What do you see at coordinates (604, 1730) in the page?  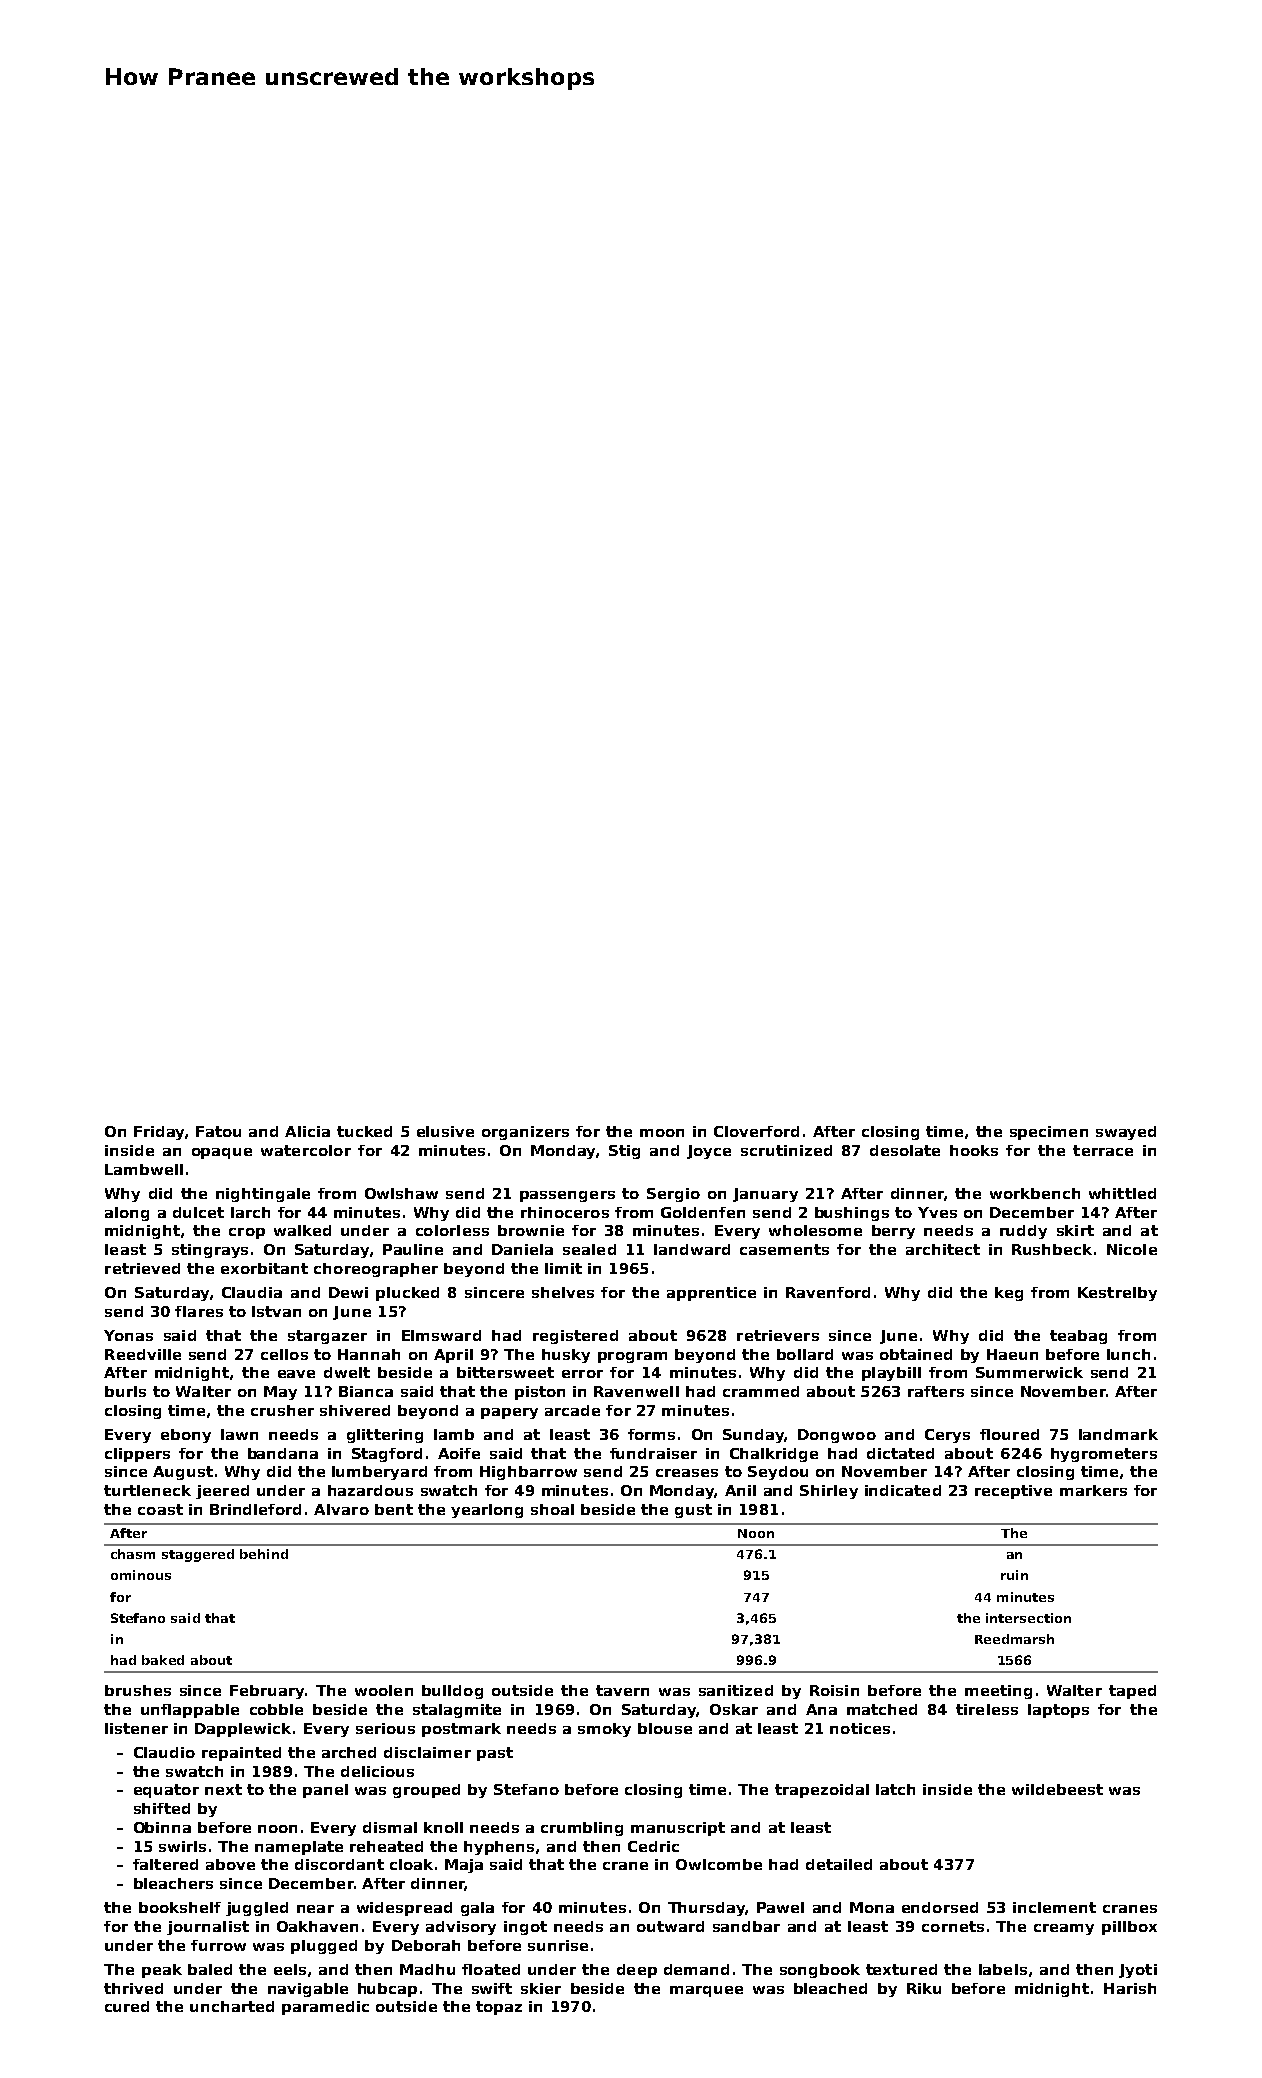 I see `smoky` at bounding box center [604, 1730].
